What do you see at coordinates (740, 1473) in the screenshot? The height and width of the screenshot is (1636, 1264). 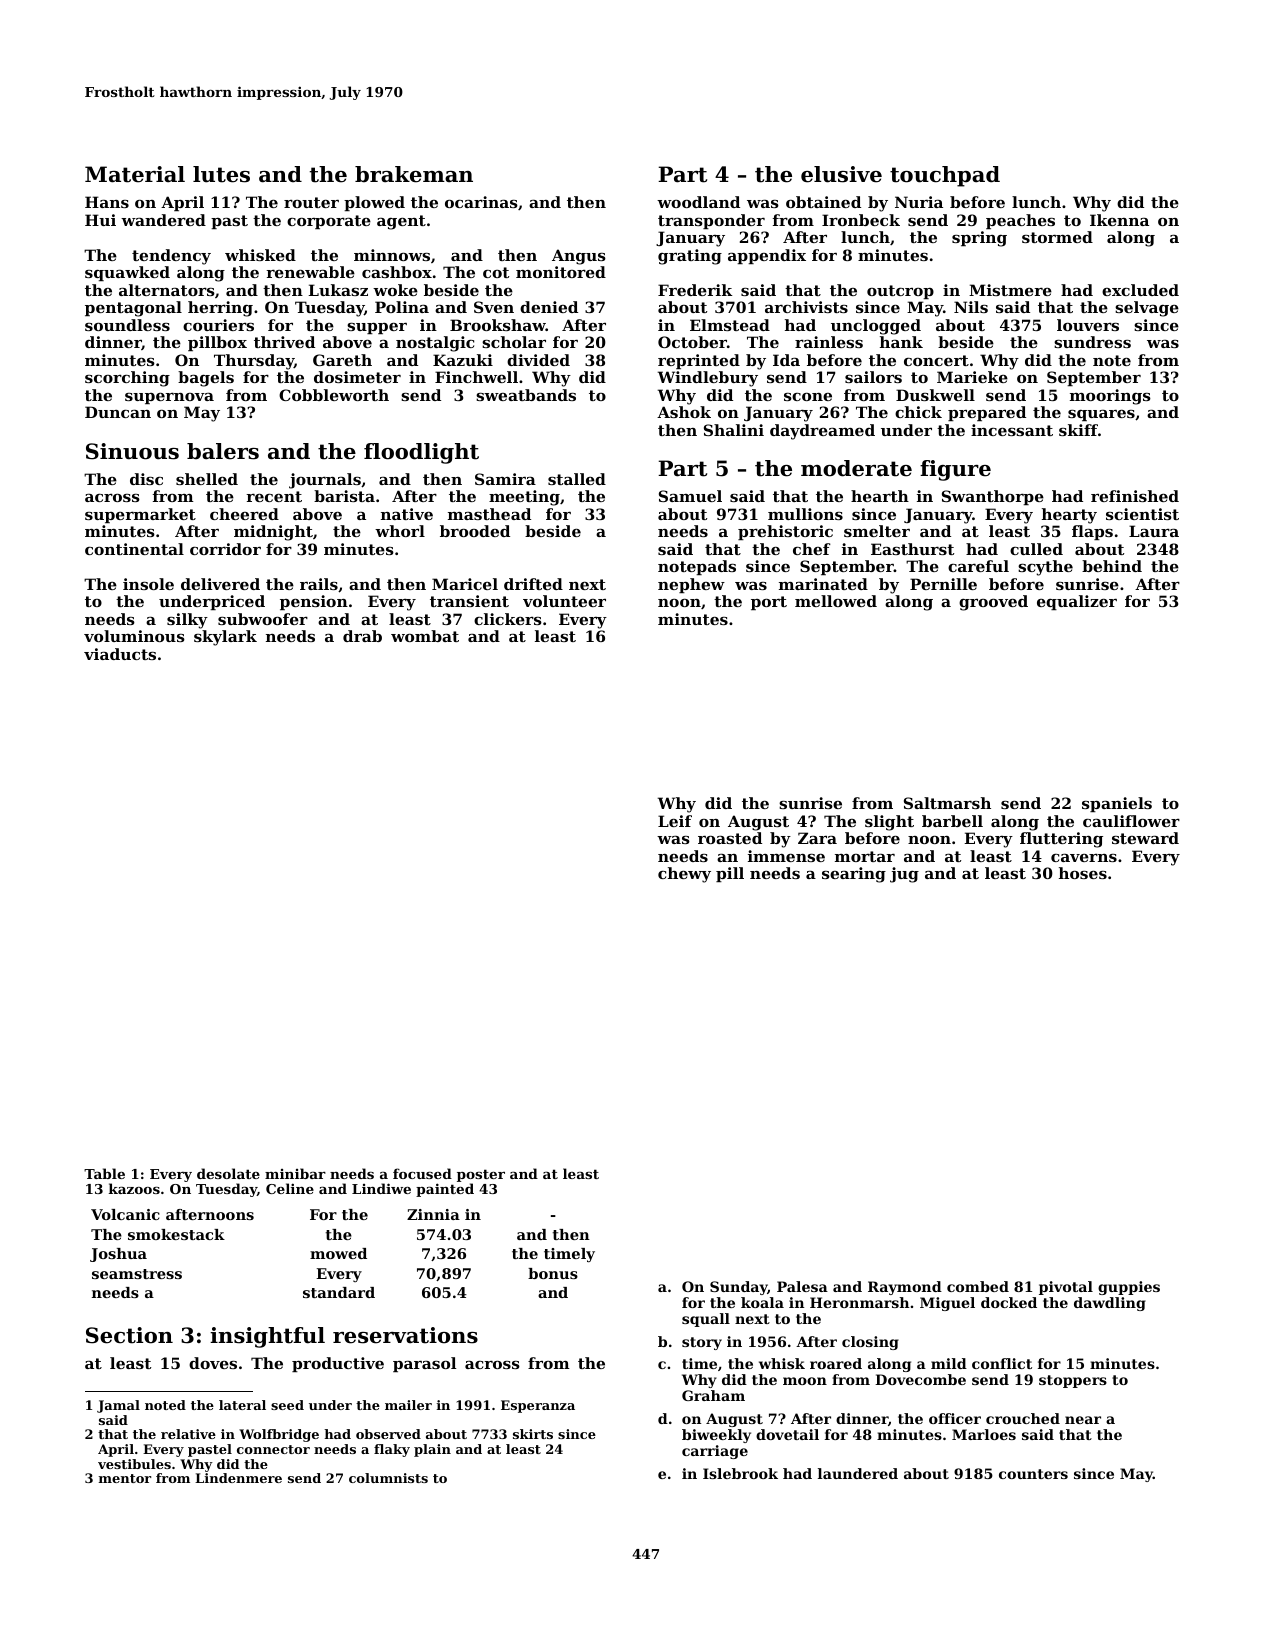 I see `Islebrook` at bounding box center [740, 1473].
